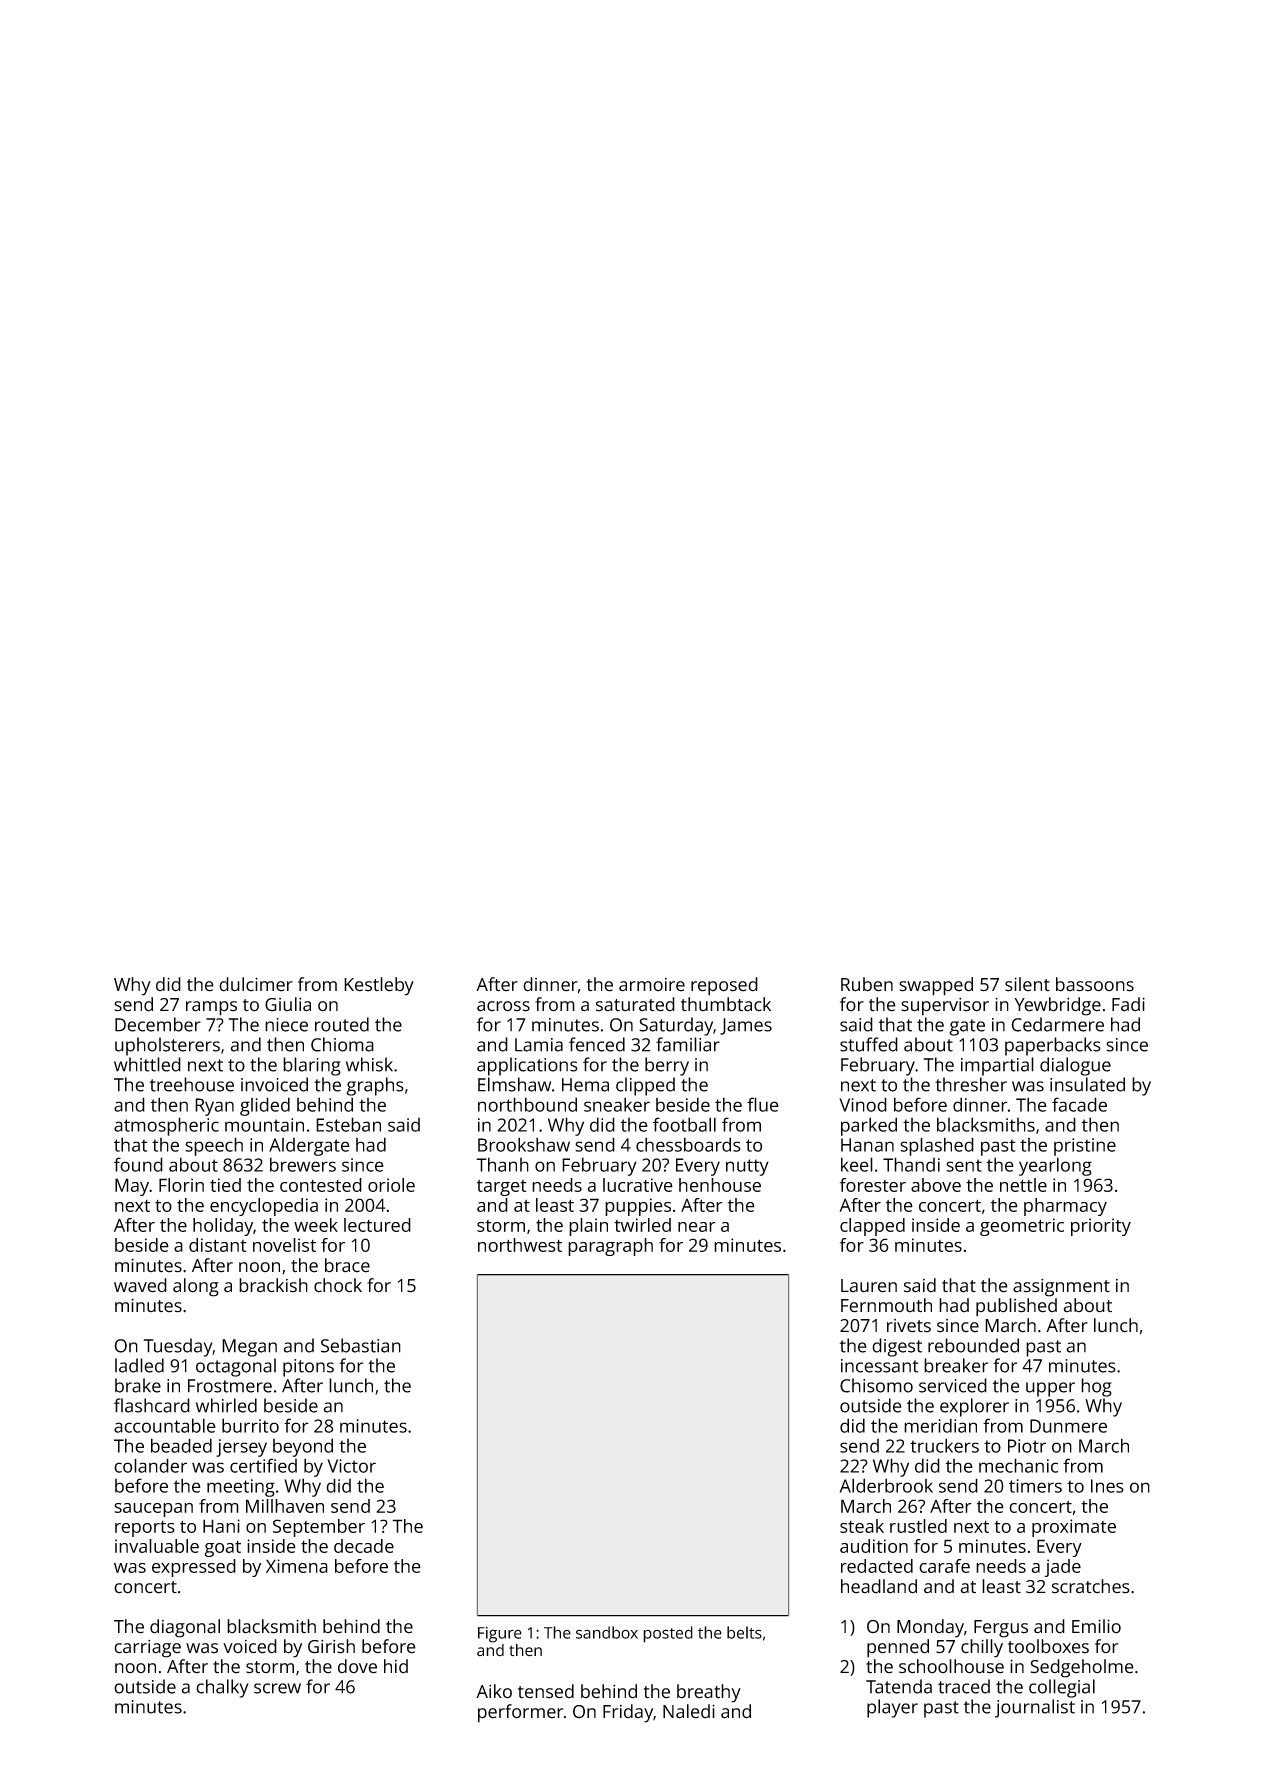  Describe the element at coordinates (222, 1549) in the page. I see `goat` at that location.
